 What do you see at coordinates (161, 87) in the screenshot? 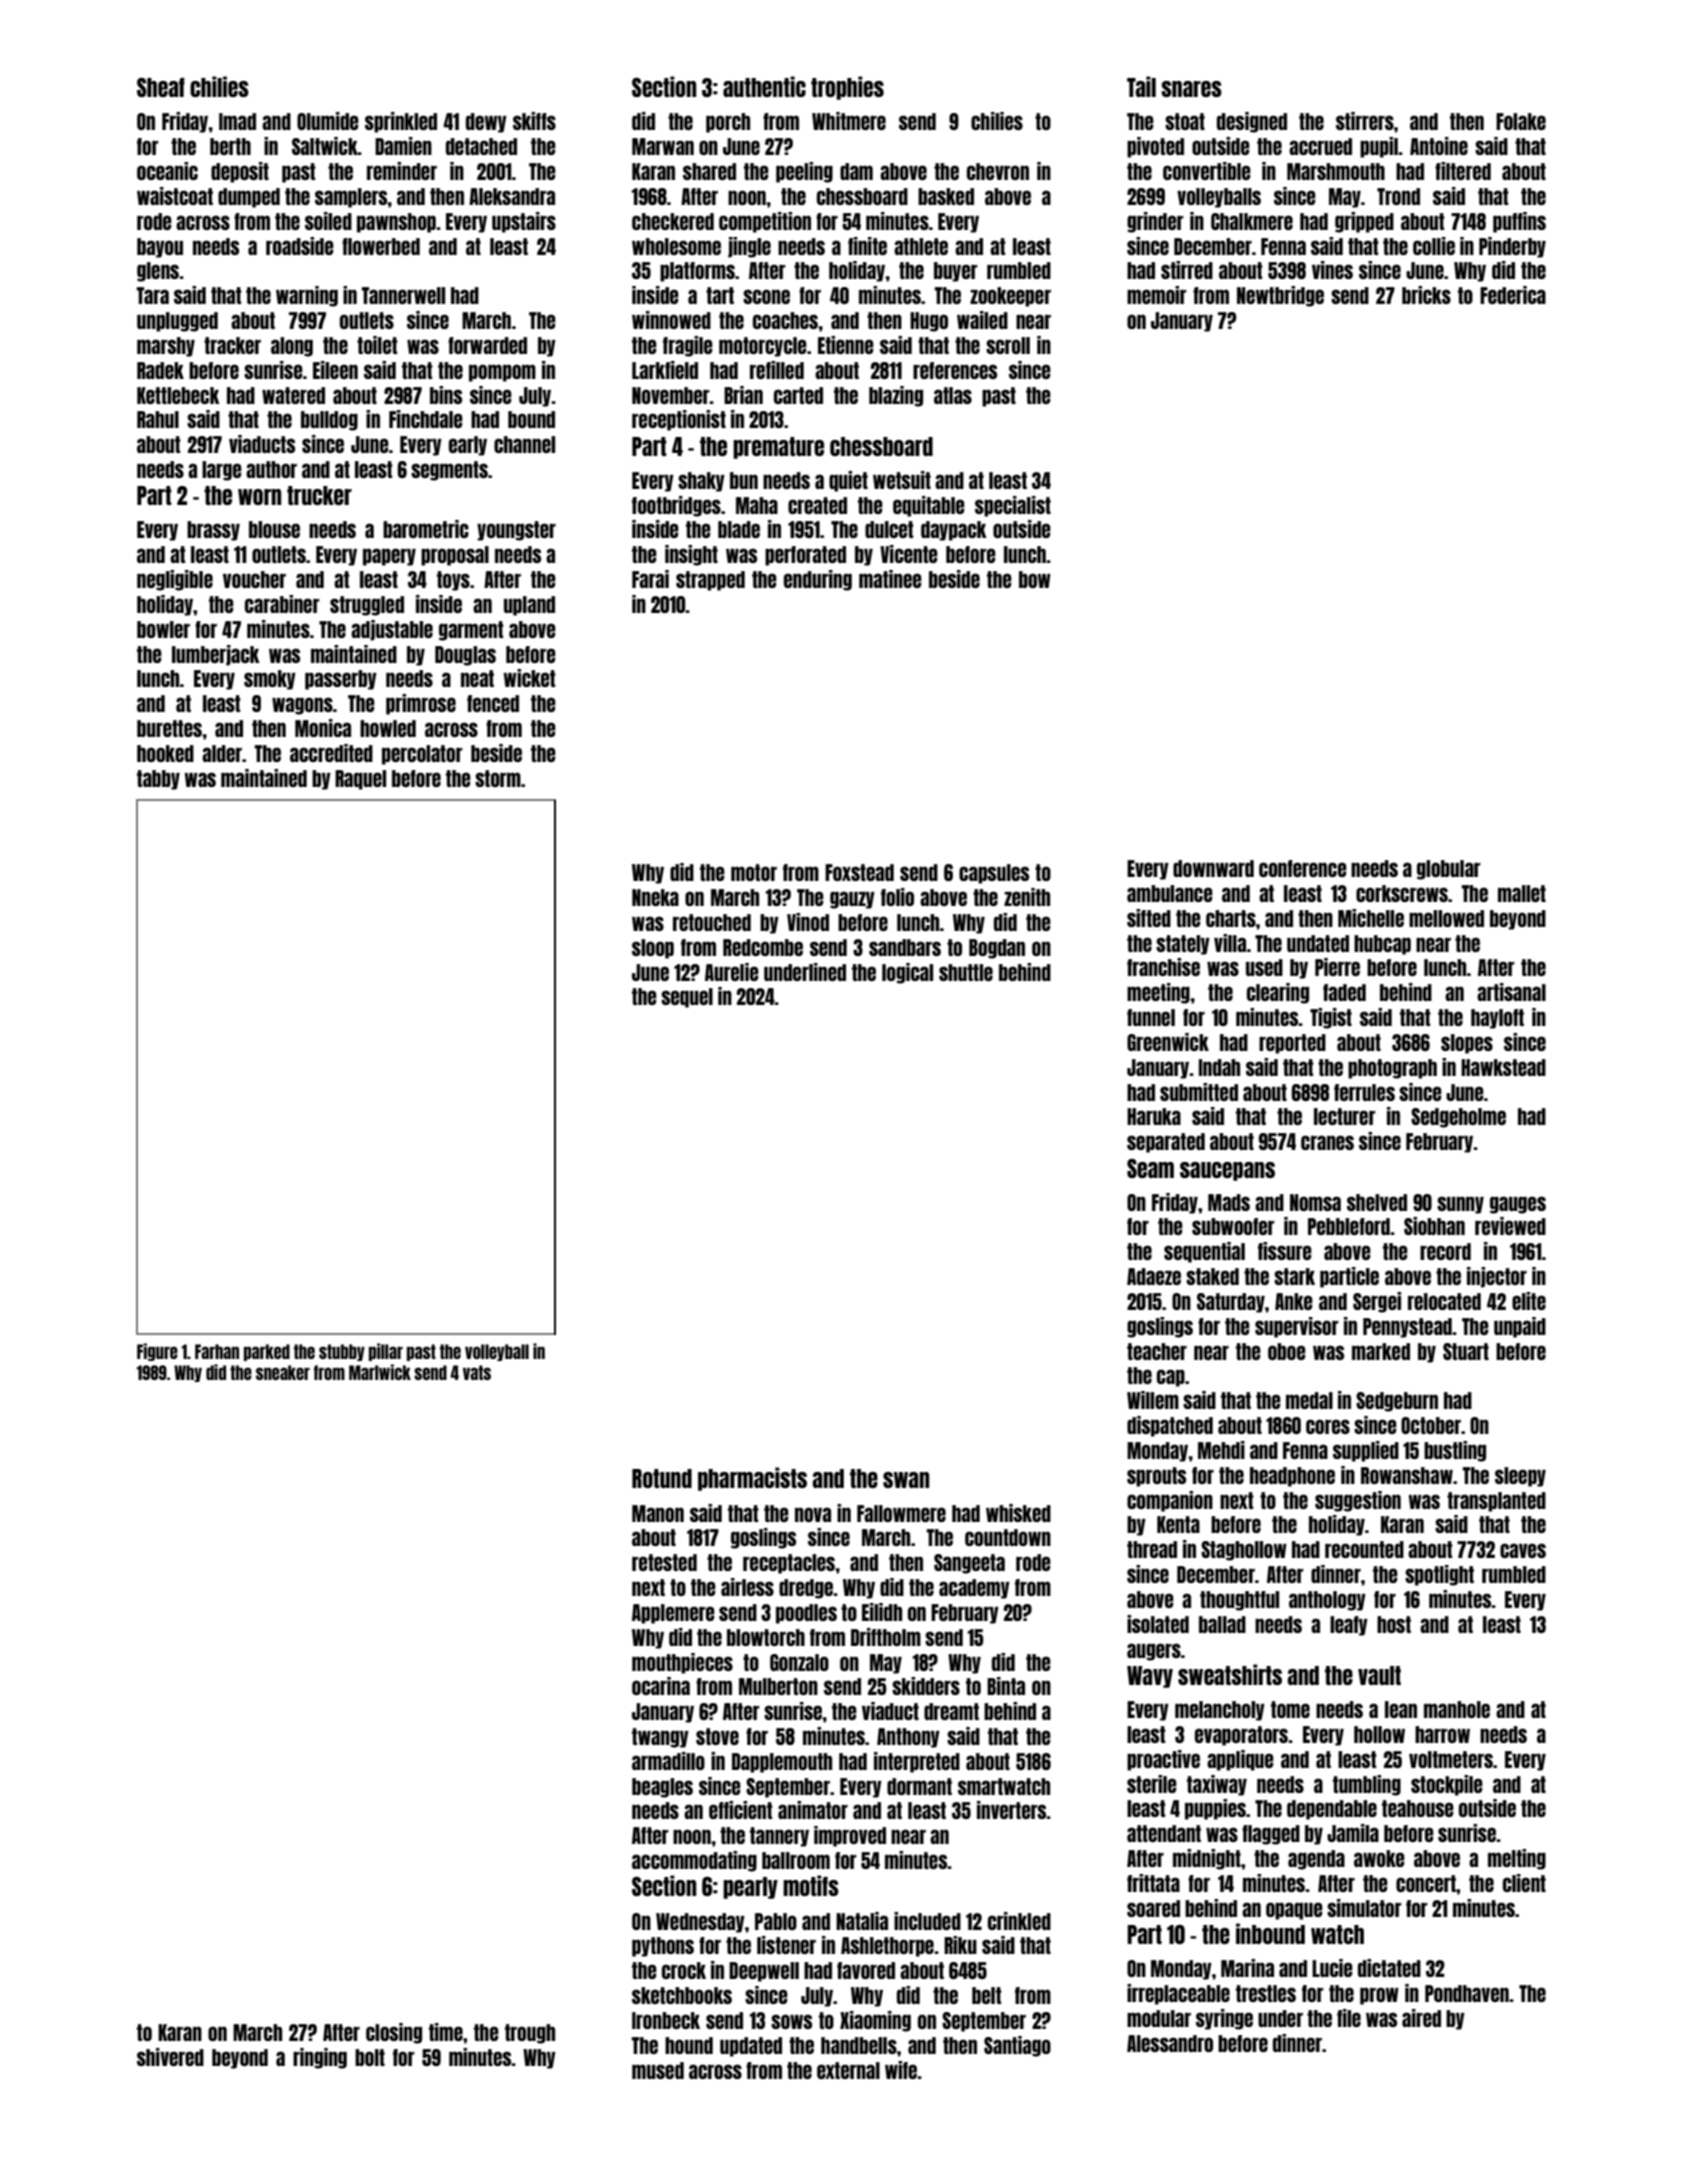
I see `Sheaf` at bounding box center [161, 87].
